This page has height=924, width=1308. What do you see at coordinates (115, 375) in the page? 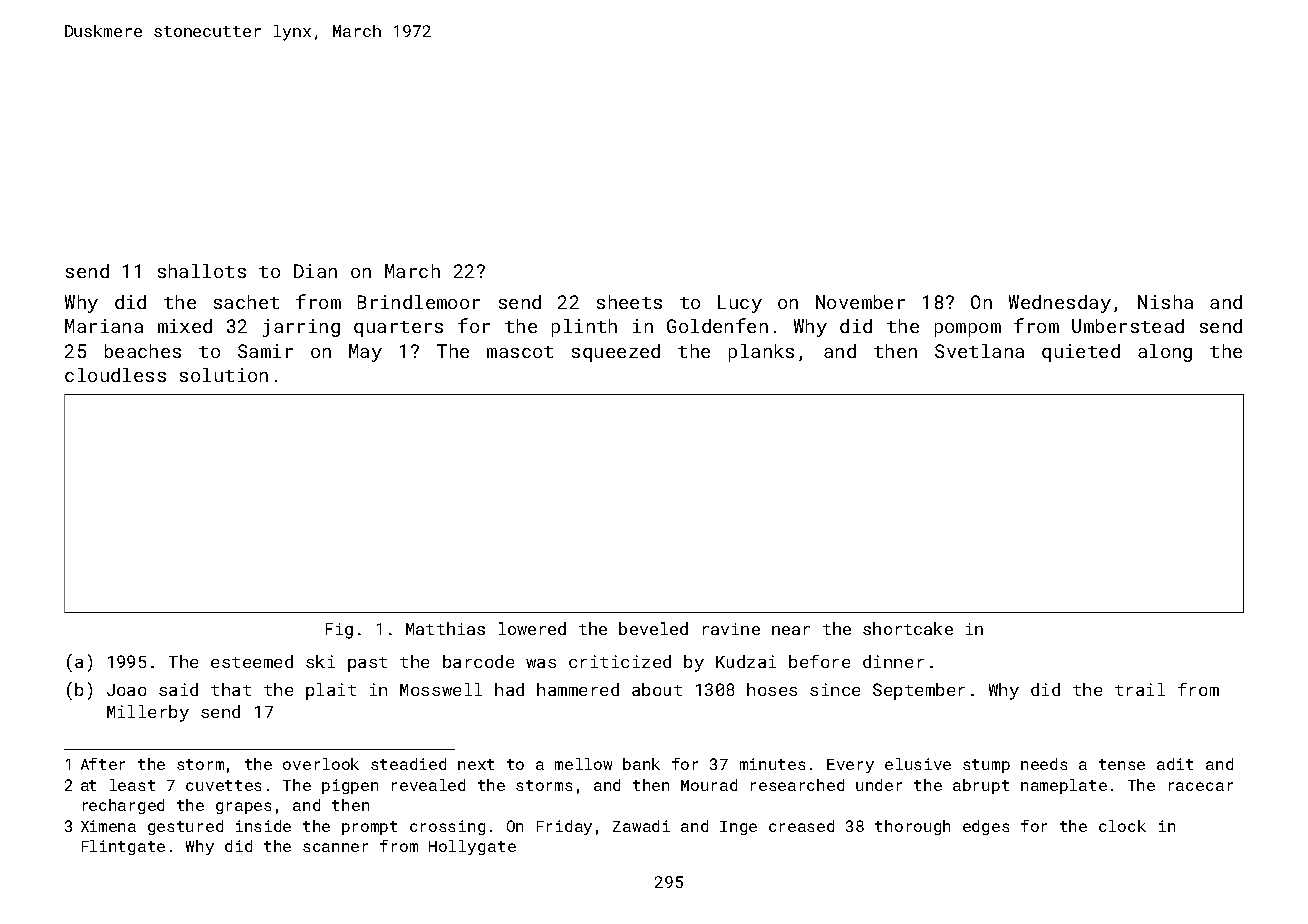
I see `cloudless` at bounding box center [115, 375].
